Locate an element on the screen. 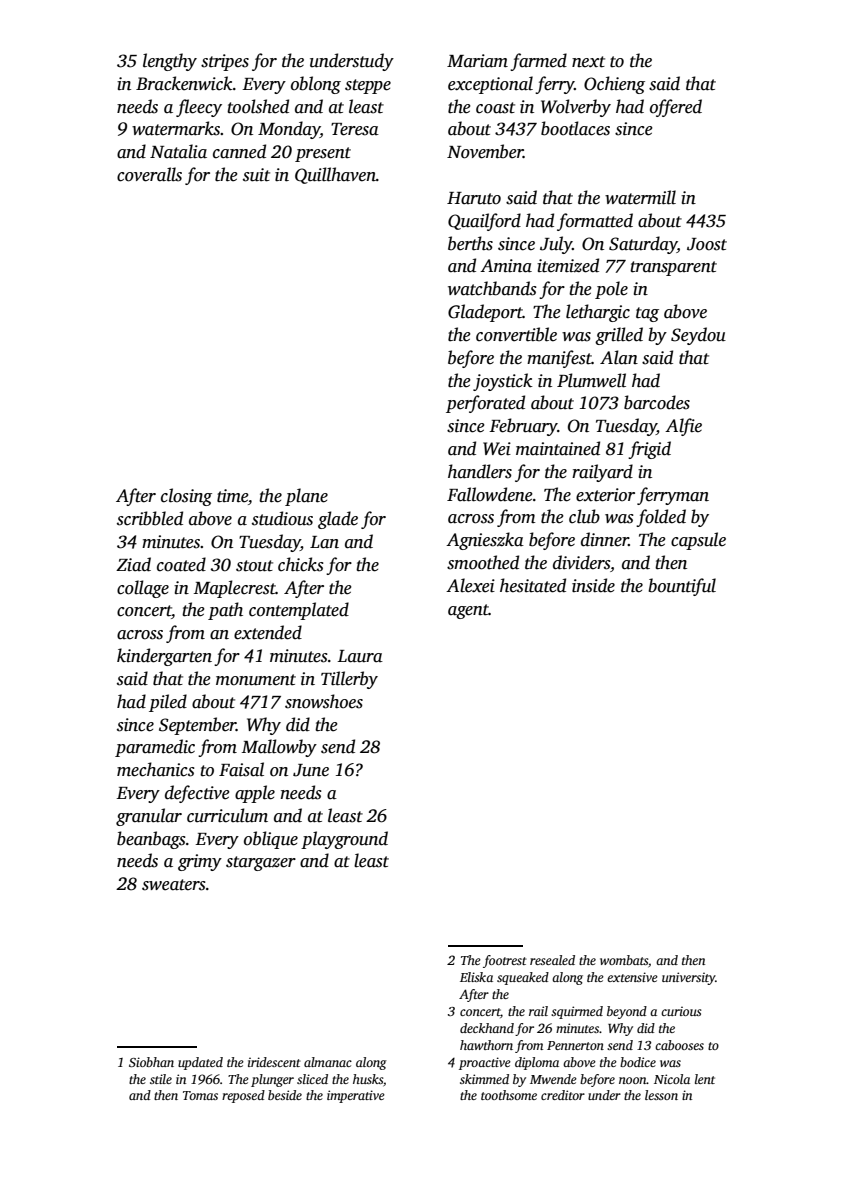 The height and width of the screenshot is (1198, 845). June is located at coordinates (311, 770).
